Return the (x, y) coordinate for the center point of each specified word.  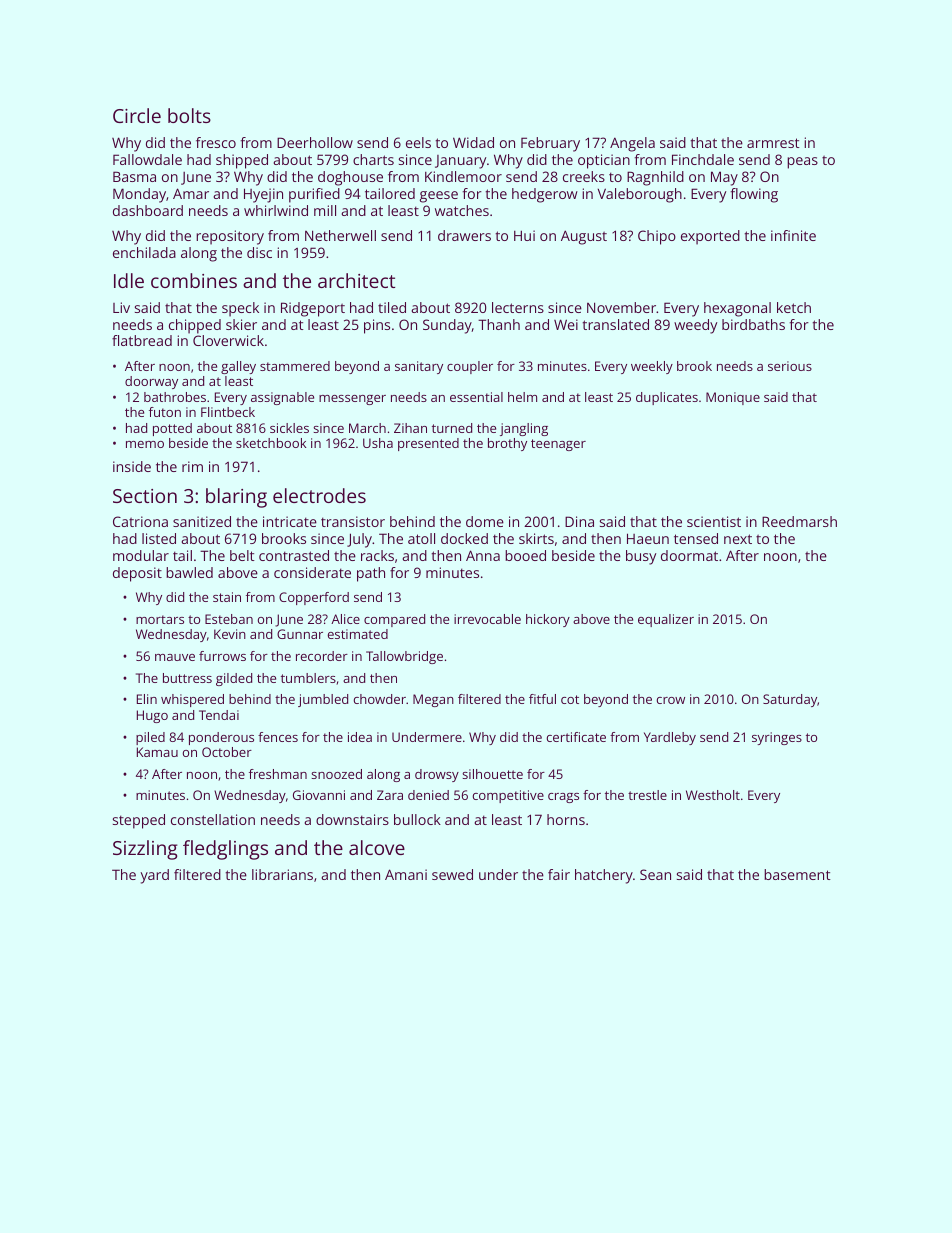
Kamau (157, 752)
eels (418, 142)
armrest (773, 143)
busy (641, 557)
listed (159, 538)
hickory (548, 620)
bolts (189, 115)
